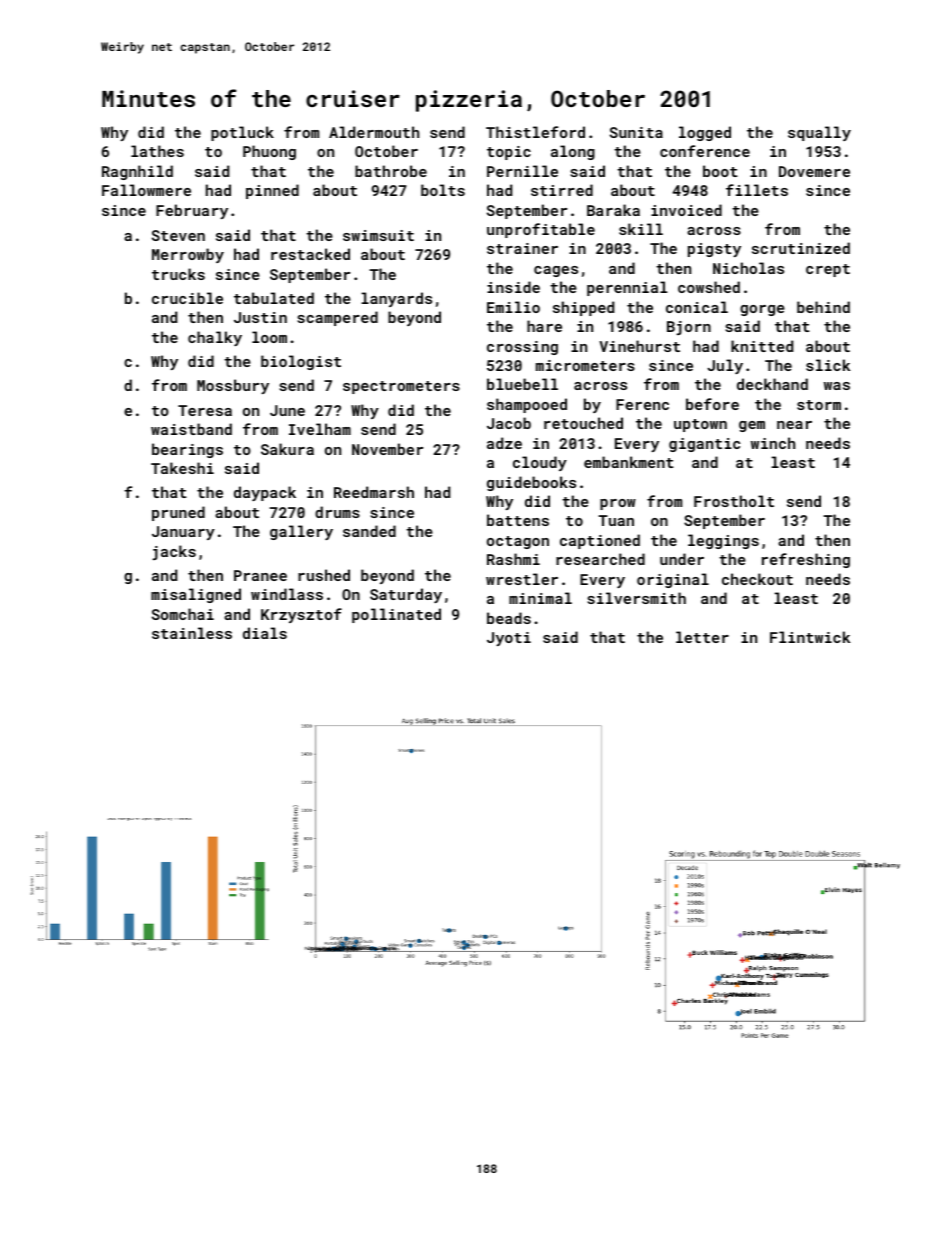  What do you see at coordinates (509, 618) in the document?
I see `beads` at bounding box center [509, 618].
